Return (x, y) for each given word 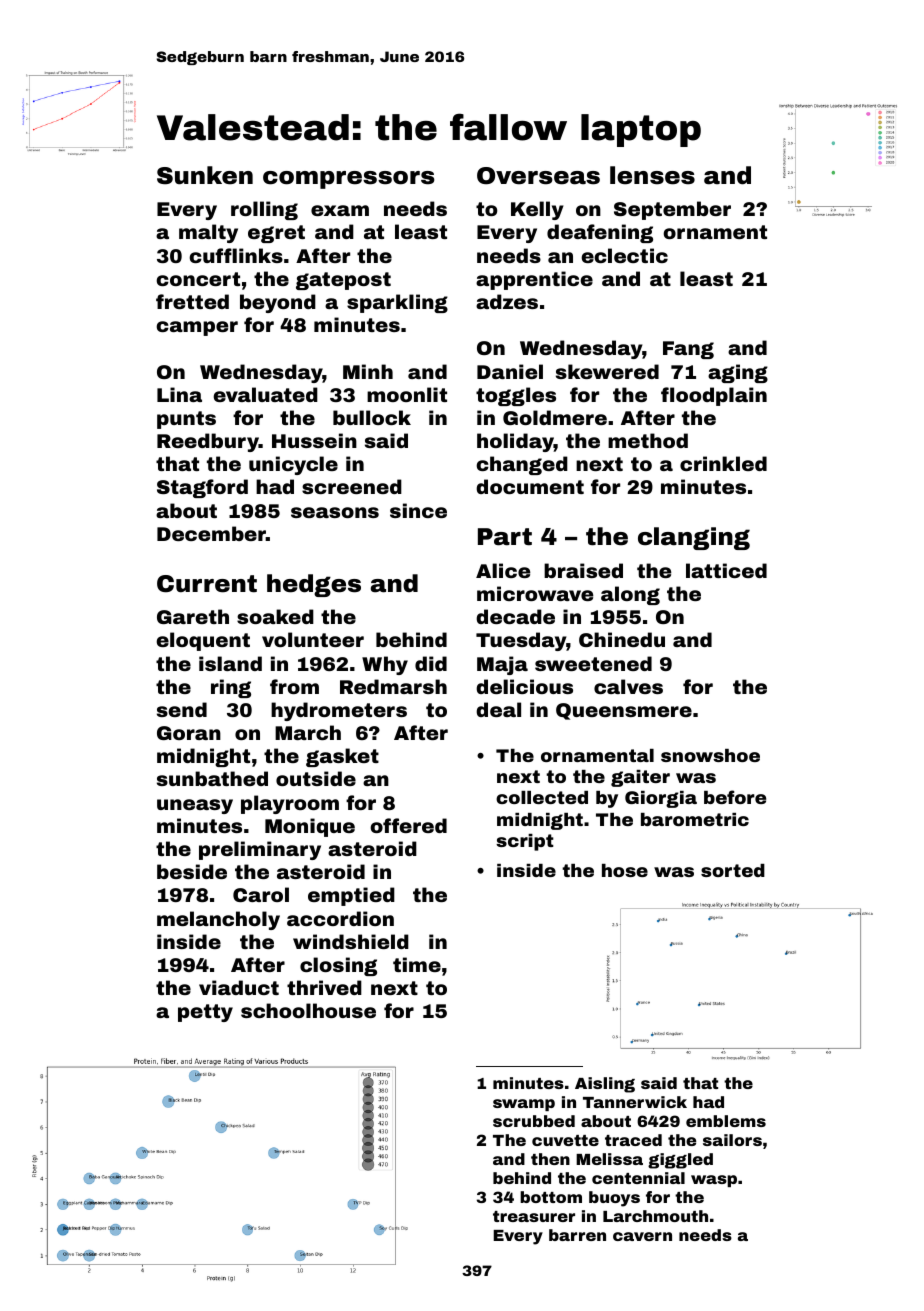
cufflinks (236, 255)
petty (205, 1013)
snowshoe (710, 755)
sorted (733, 870)
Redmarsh (393, 686)
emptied (351, 896)
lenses (652, 175)
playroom (290, 804)
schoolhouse (308, 1010)
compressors (349, 180)
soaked (275, 616)
